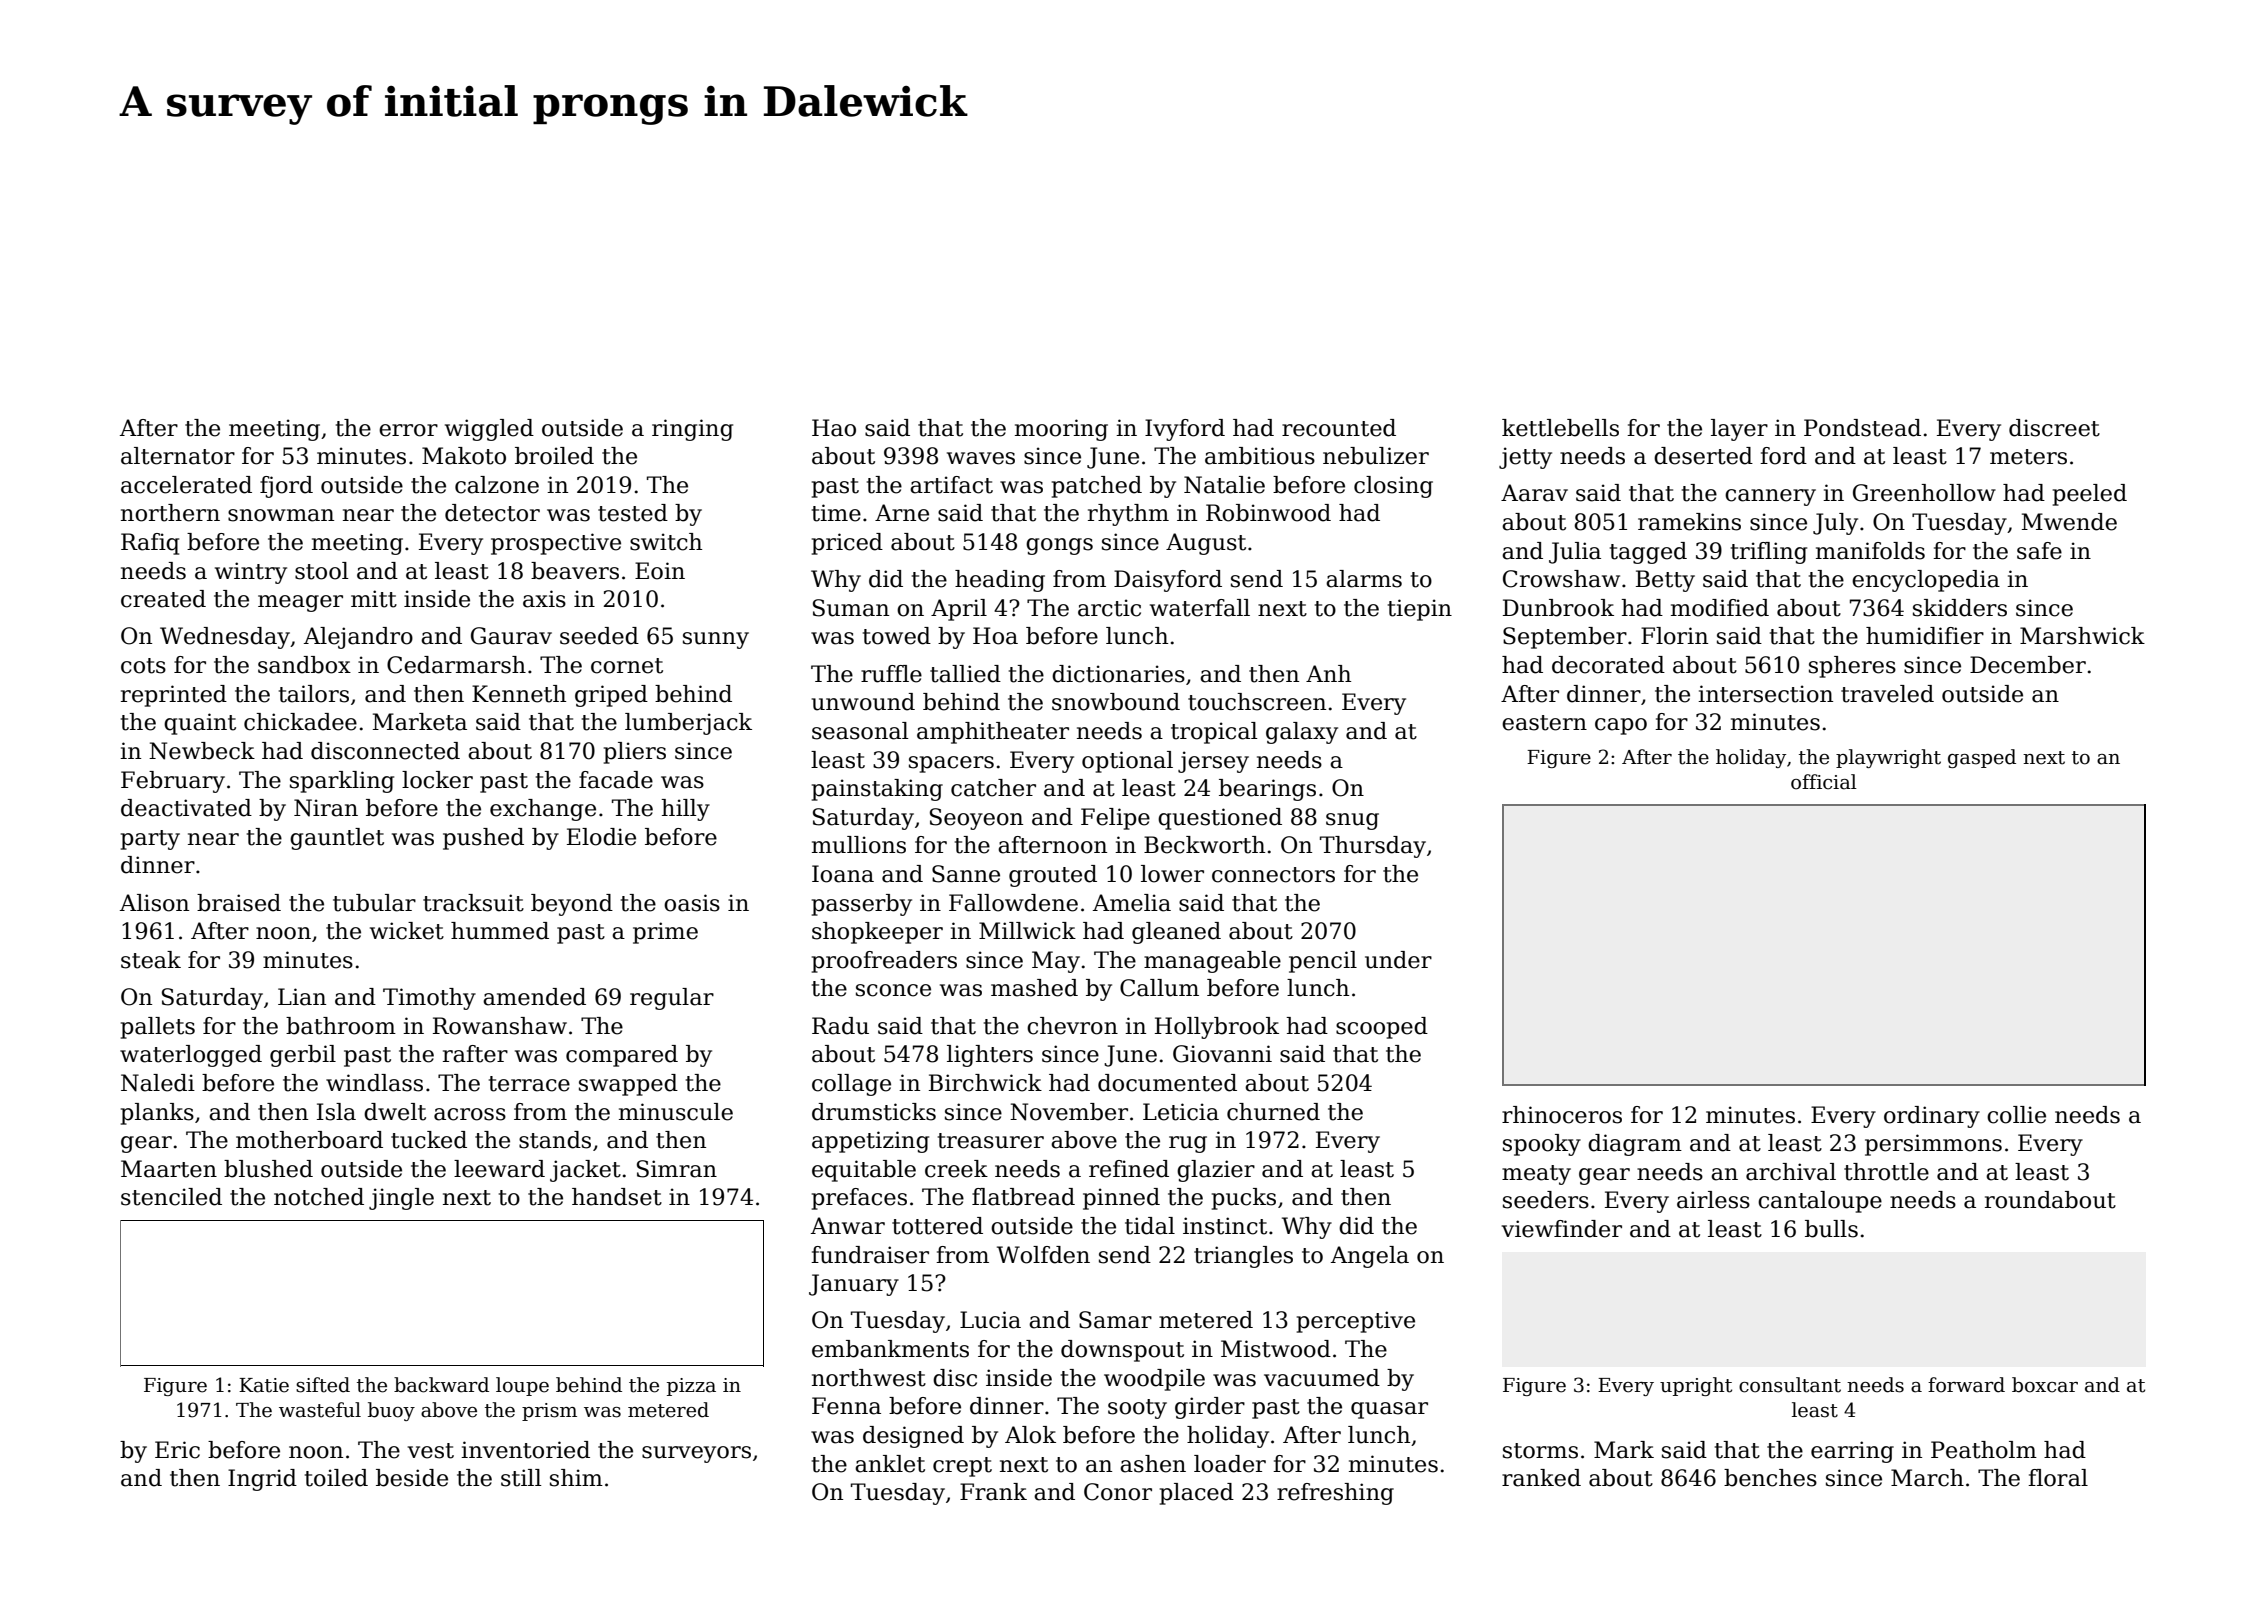 The width and height of the screenshot is (2266, 1602). What do you see at coordinates (300, 722) in the screenshot?
I see `chickadee` at bounding box center [300, 722].
